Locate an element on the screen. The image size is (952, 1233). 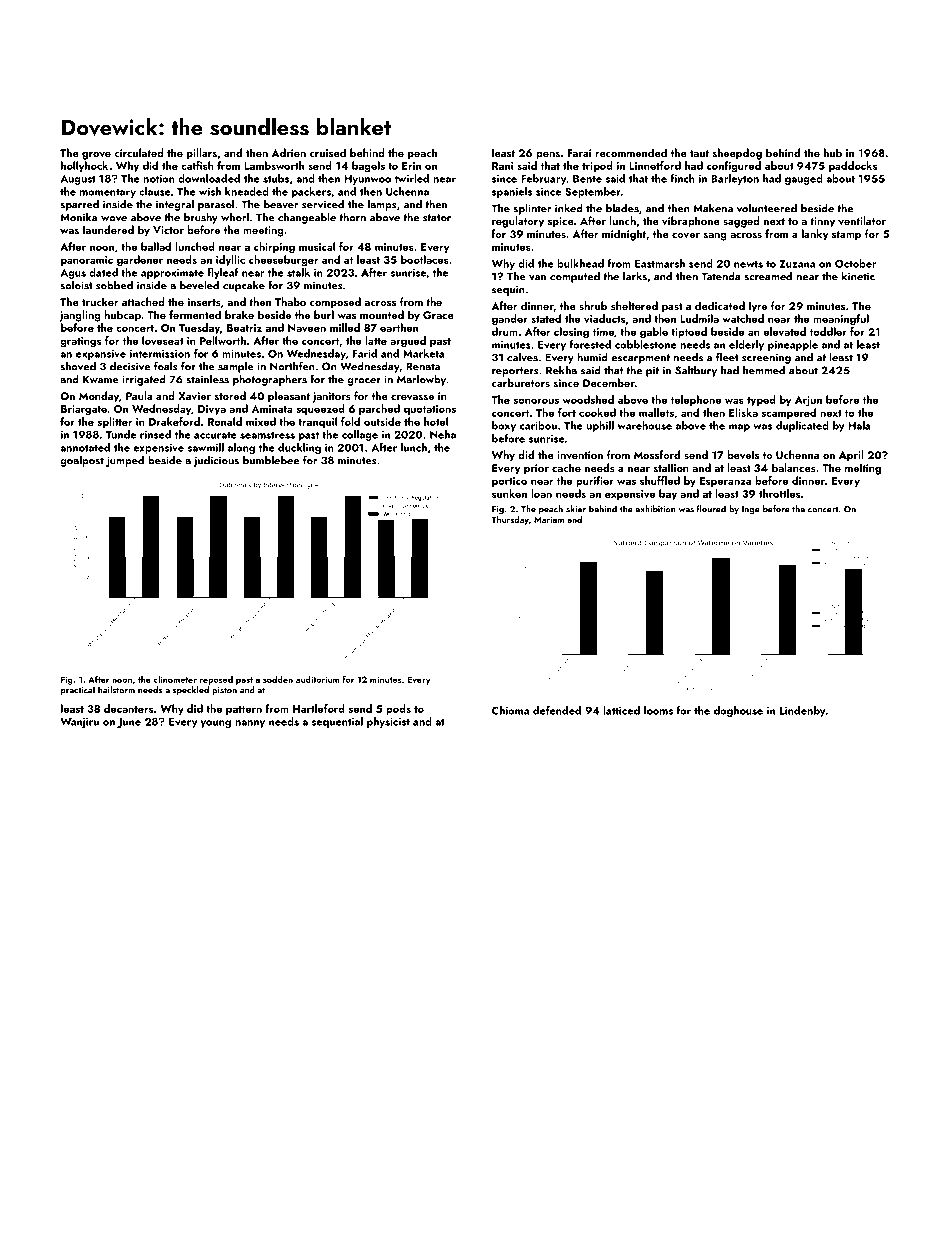
sheepdog is located at coordinates (737, 154).
